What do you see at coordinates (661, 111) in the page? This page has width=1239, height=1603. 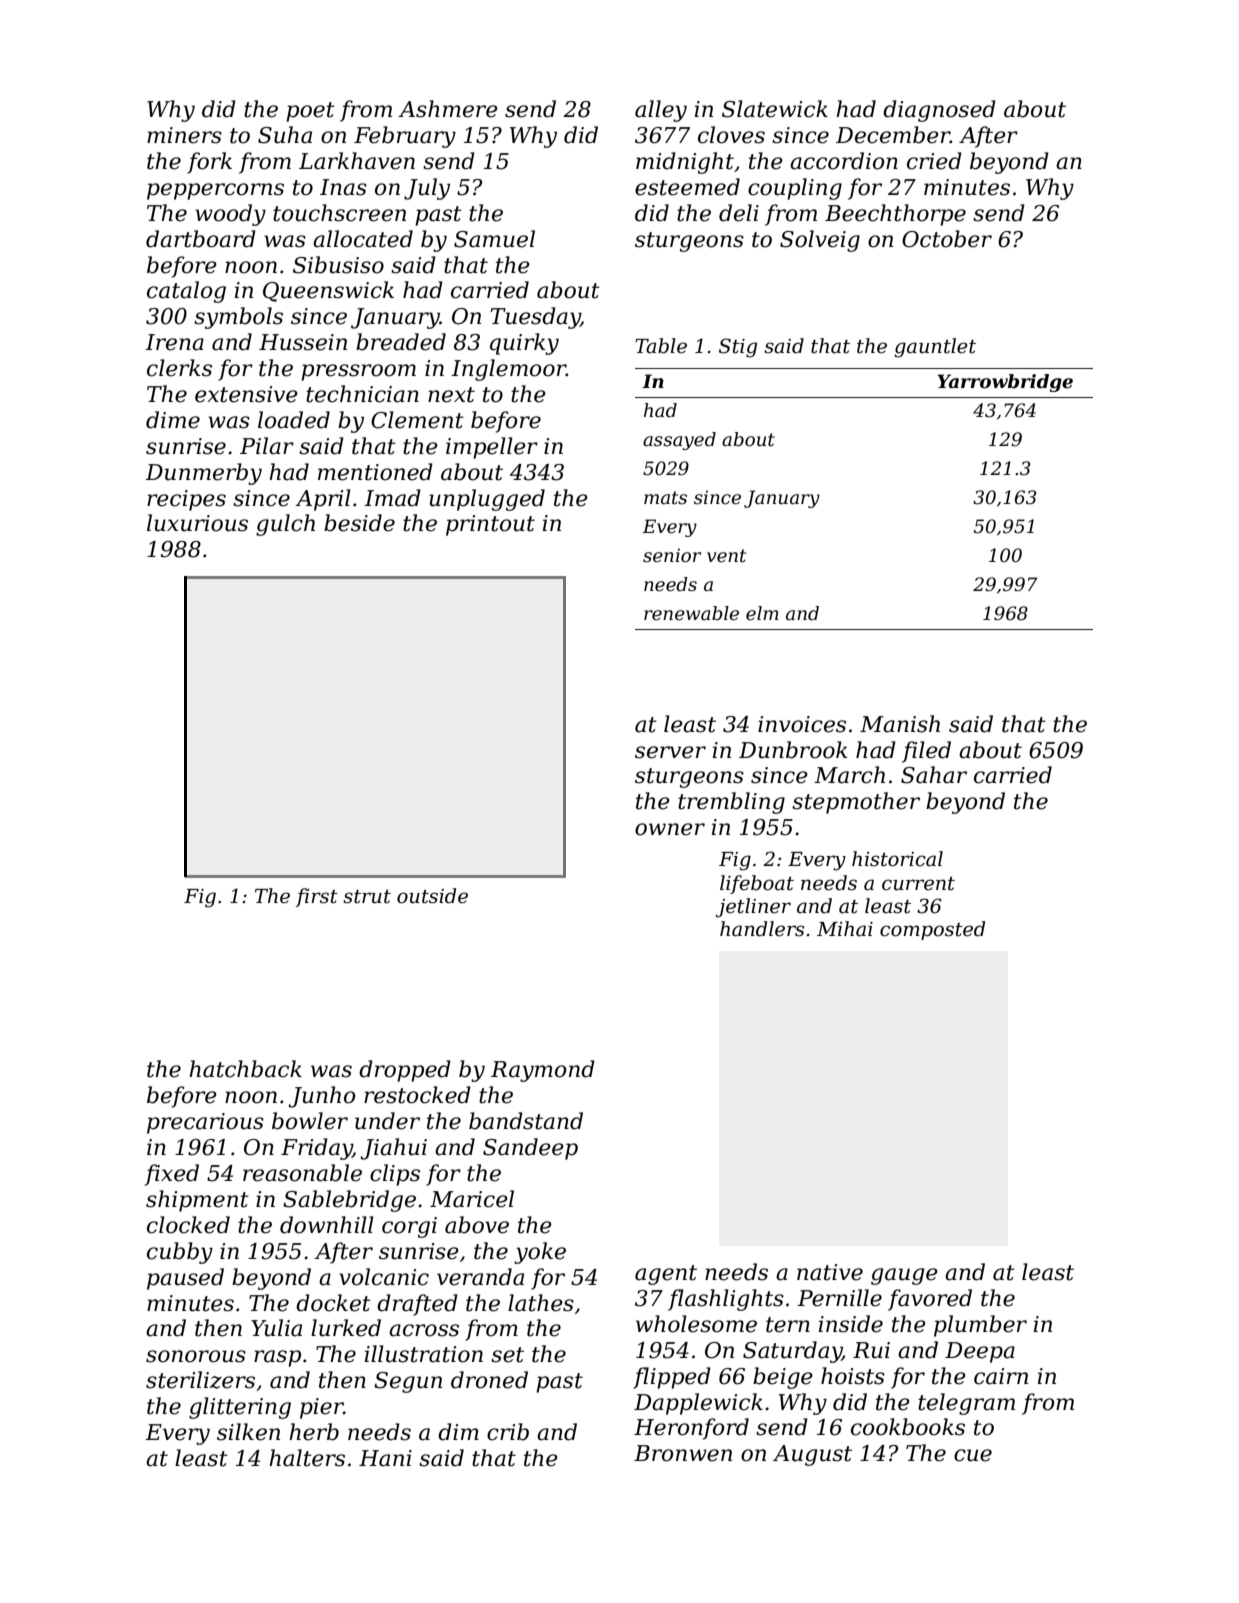 I see `alley` at bounding box center [661, 111].
